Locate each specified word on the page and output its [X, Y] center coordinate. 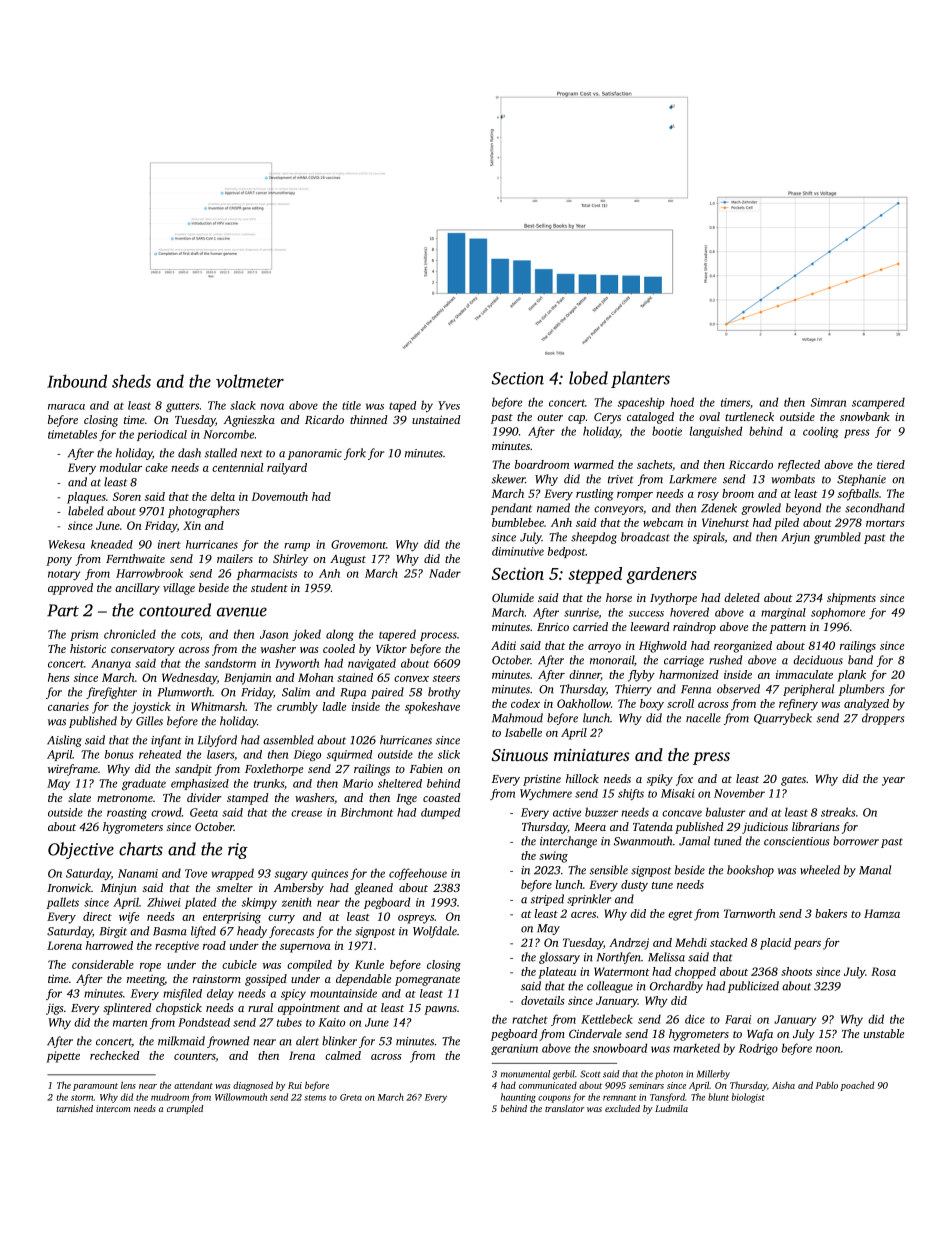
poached [857, 1086]
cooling [821, 432]
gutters [182, 407]
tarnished [75, 1108]
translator [564, 1108]
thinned [369, 419]
